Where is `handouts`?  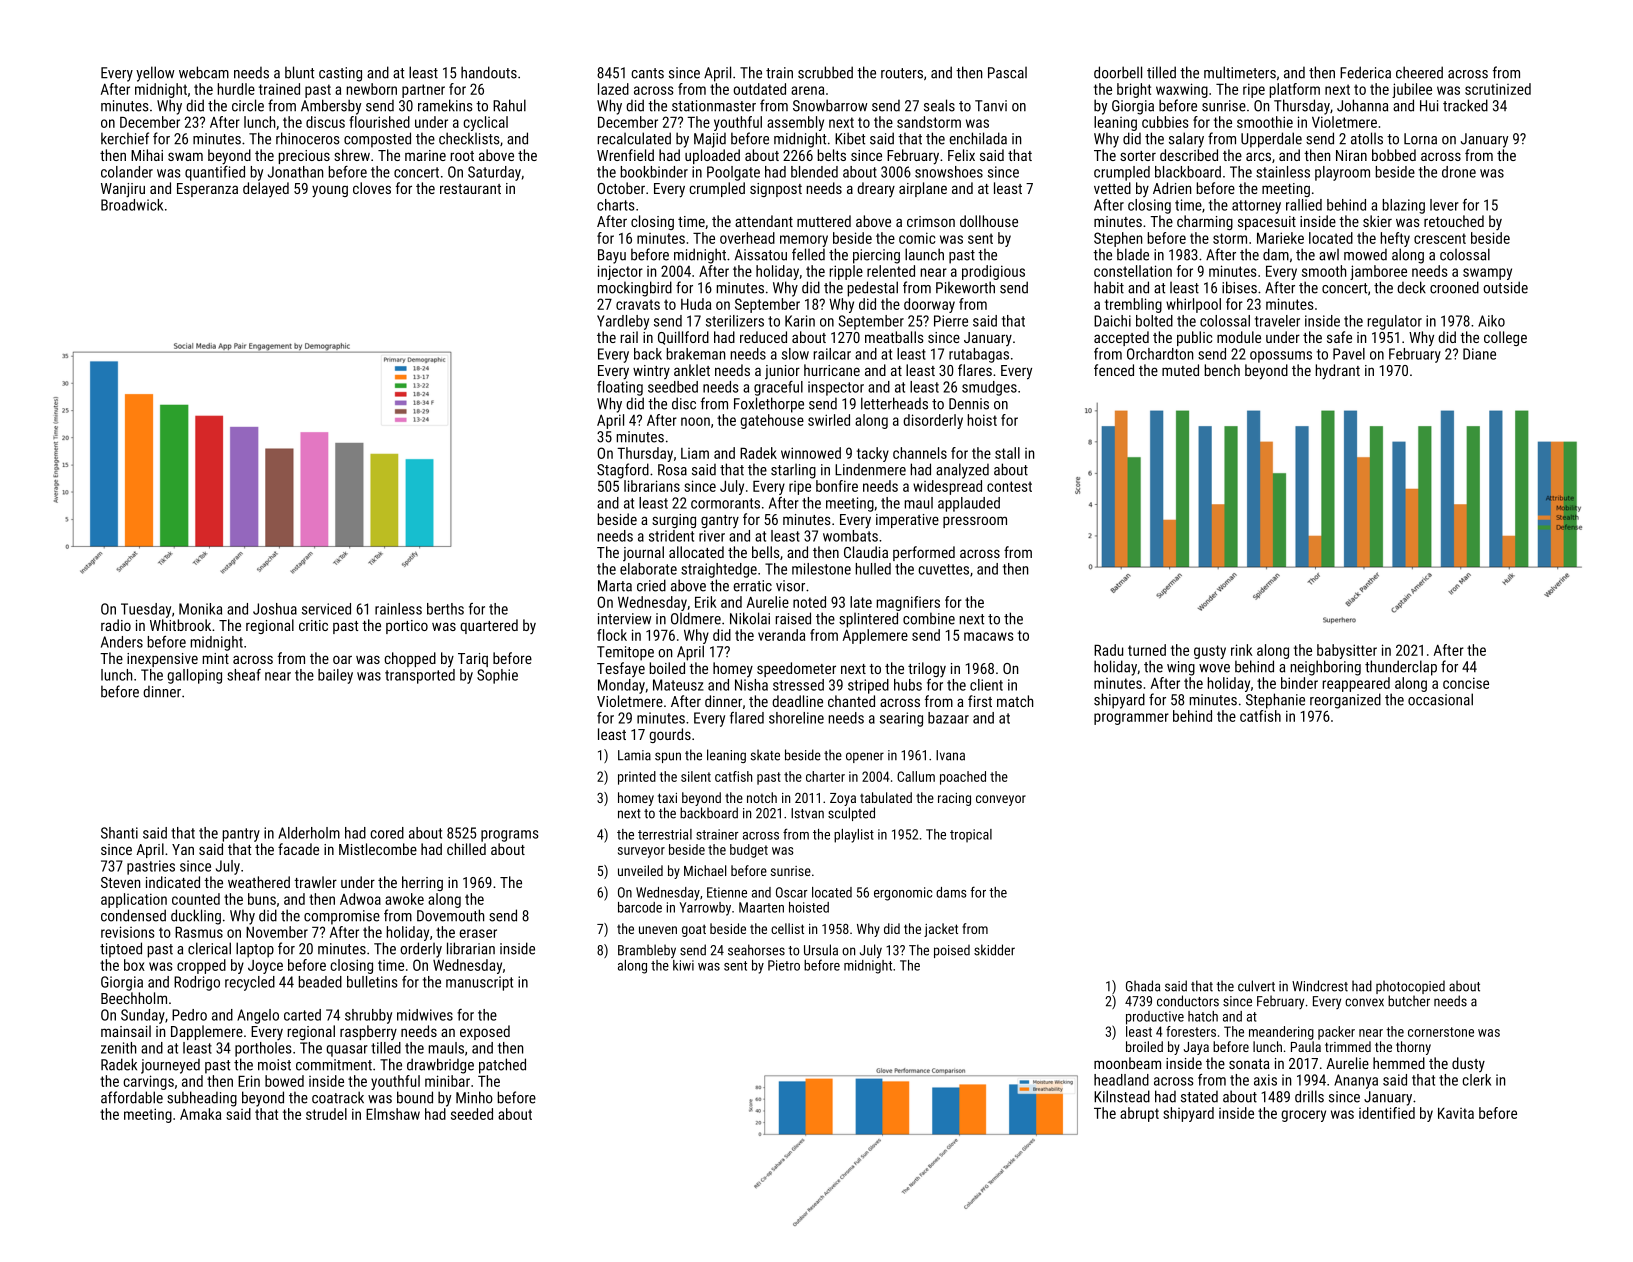 handouts is located at coordinates (489, 72).
